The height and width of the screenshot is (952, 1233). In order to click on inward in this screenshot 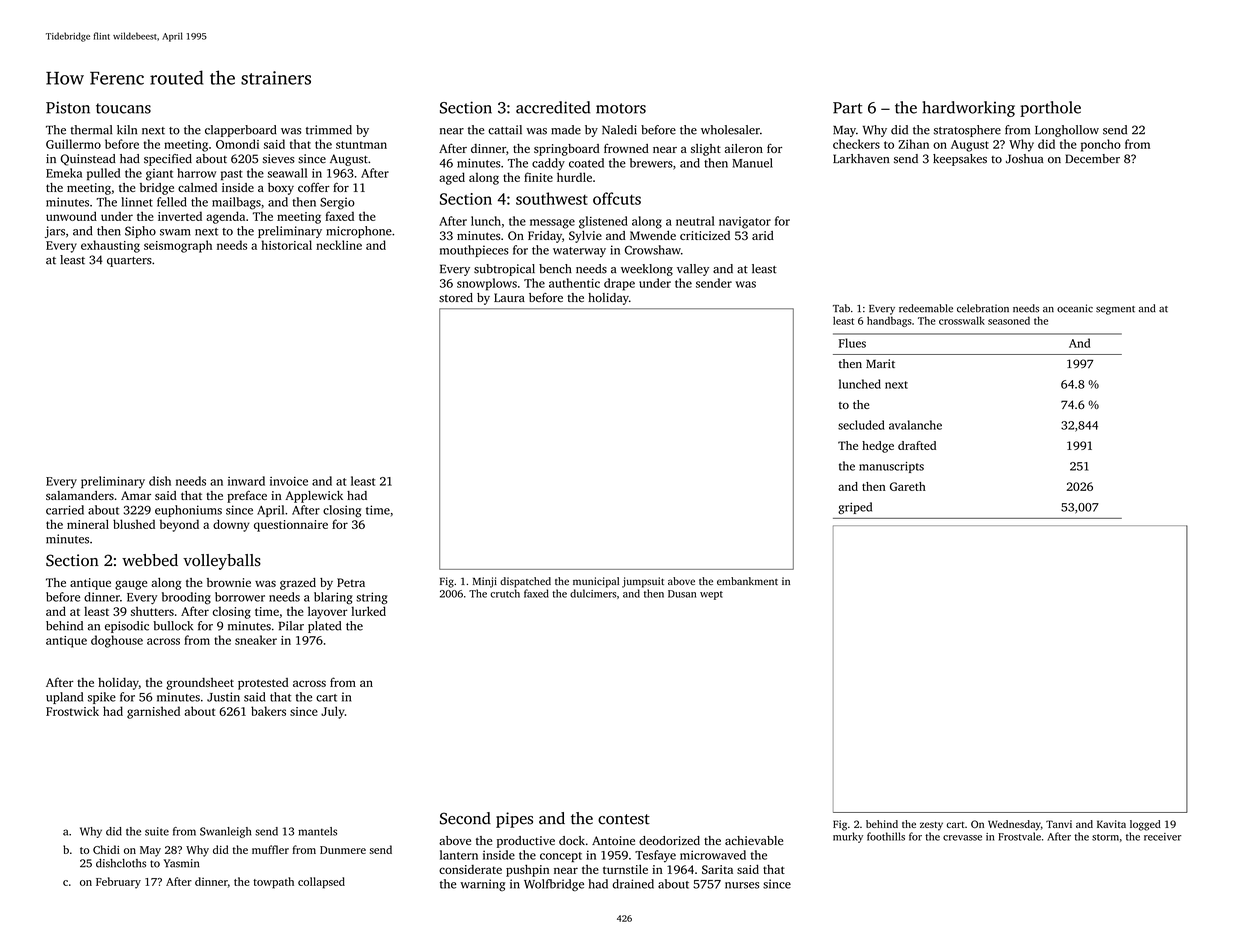, I will do `click(246, 481)`.
